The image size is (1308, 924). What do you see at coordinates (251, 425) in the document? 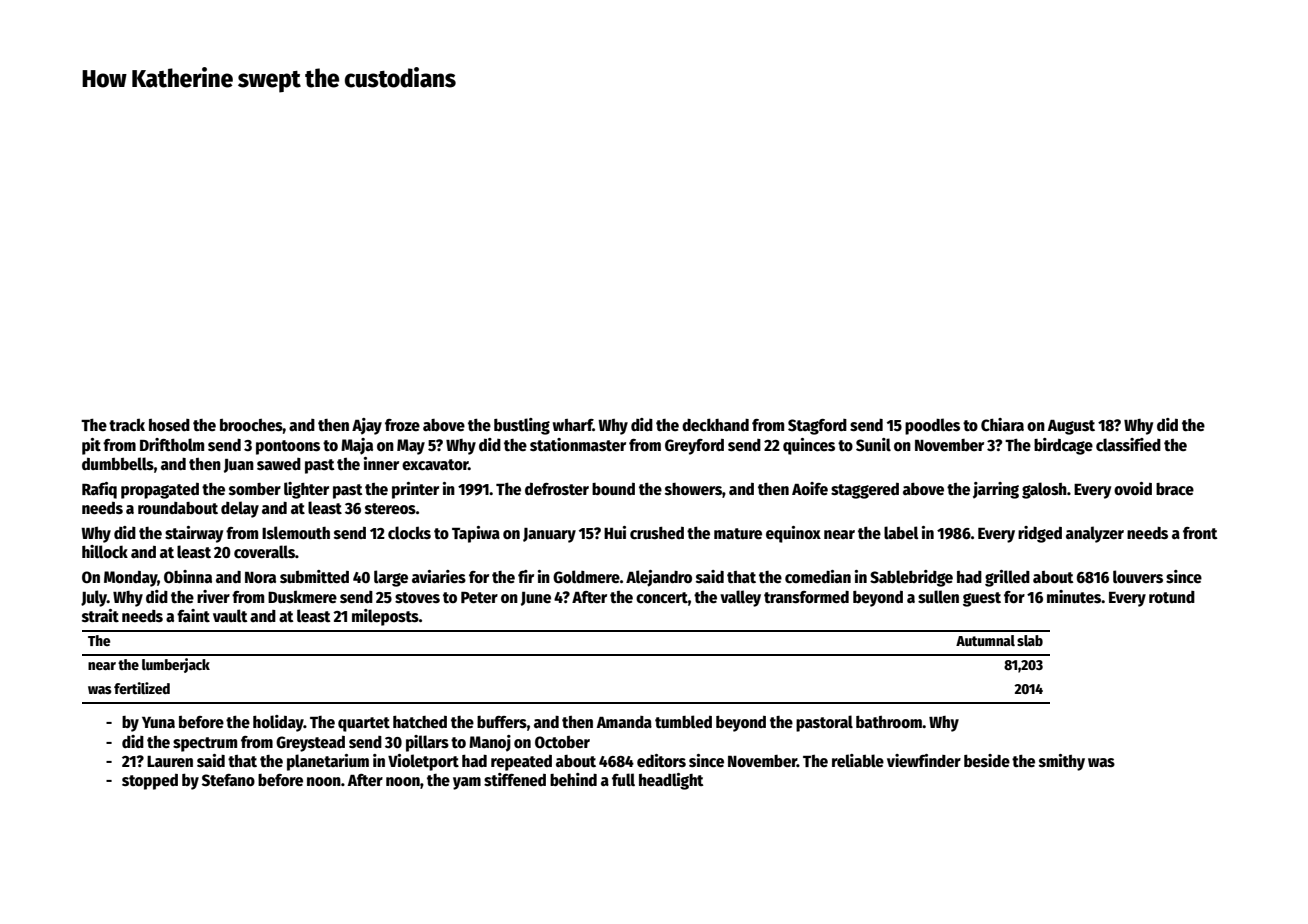
I see `brooches` at bounding box center [251, 425].
